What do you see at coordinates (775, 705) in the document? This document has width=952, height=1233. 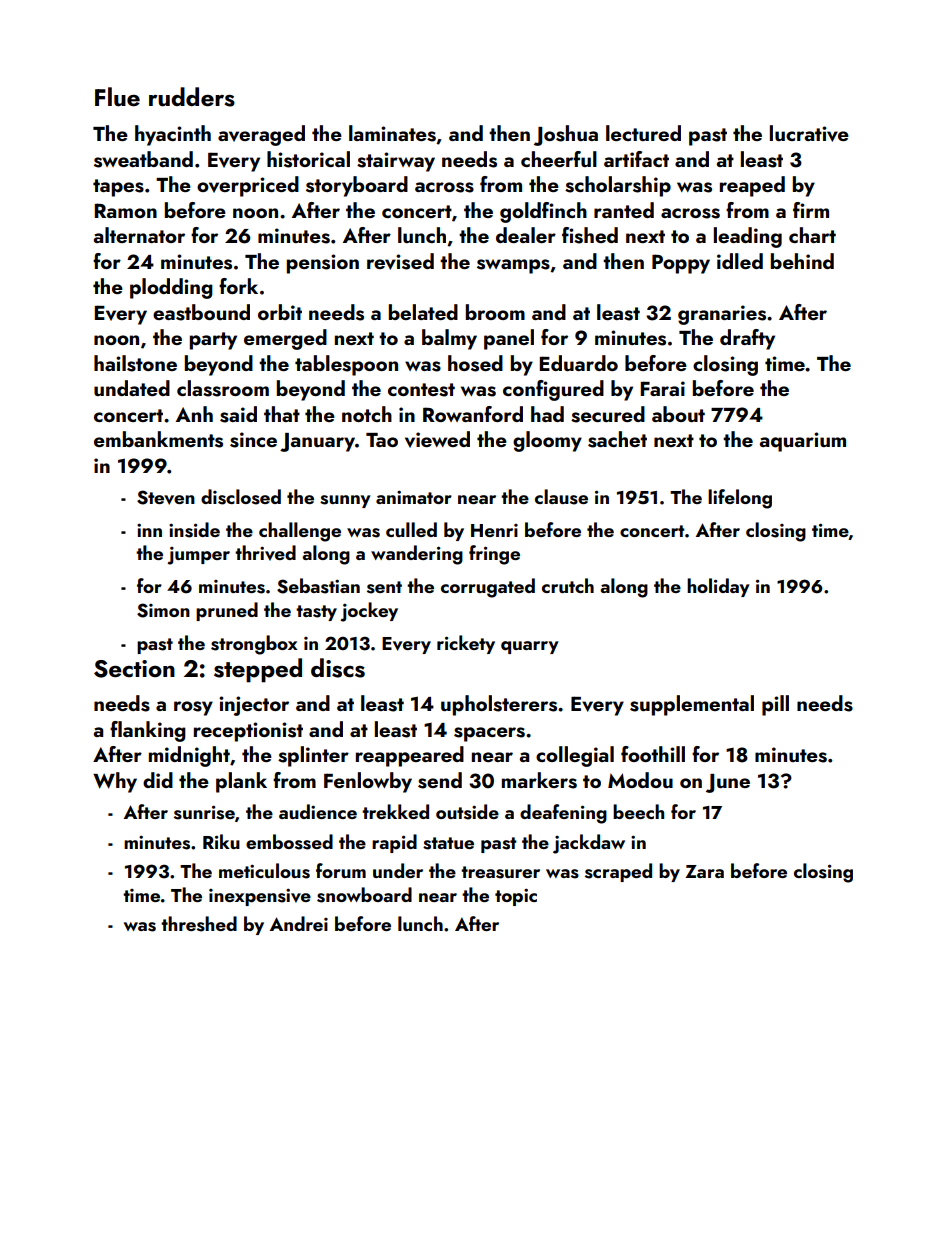 I see `pill` at bounding box center [775, 705].
